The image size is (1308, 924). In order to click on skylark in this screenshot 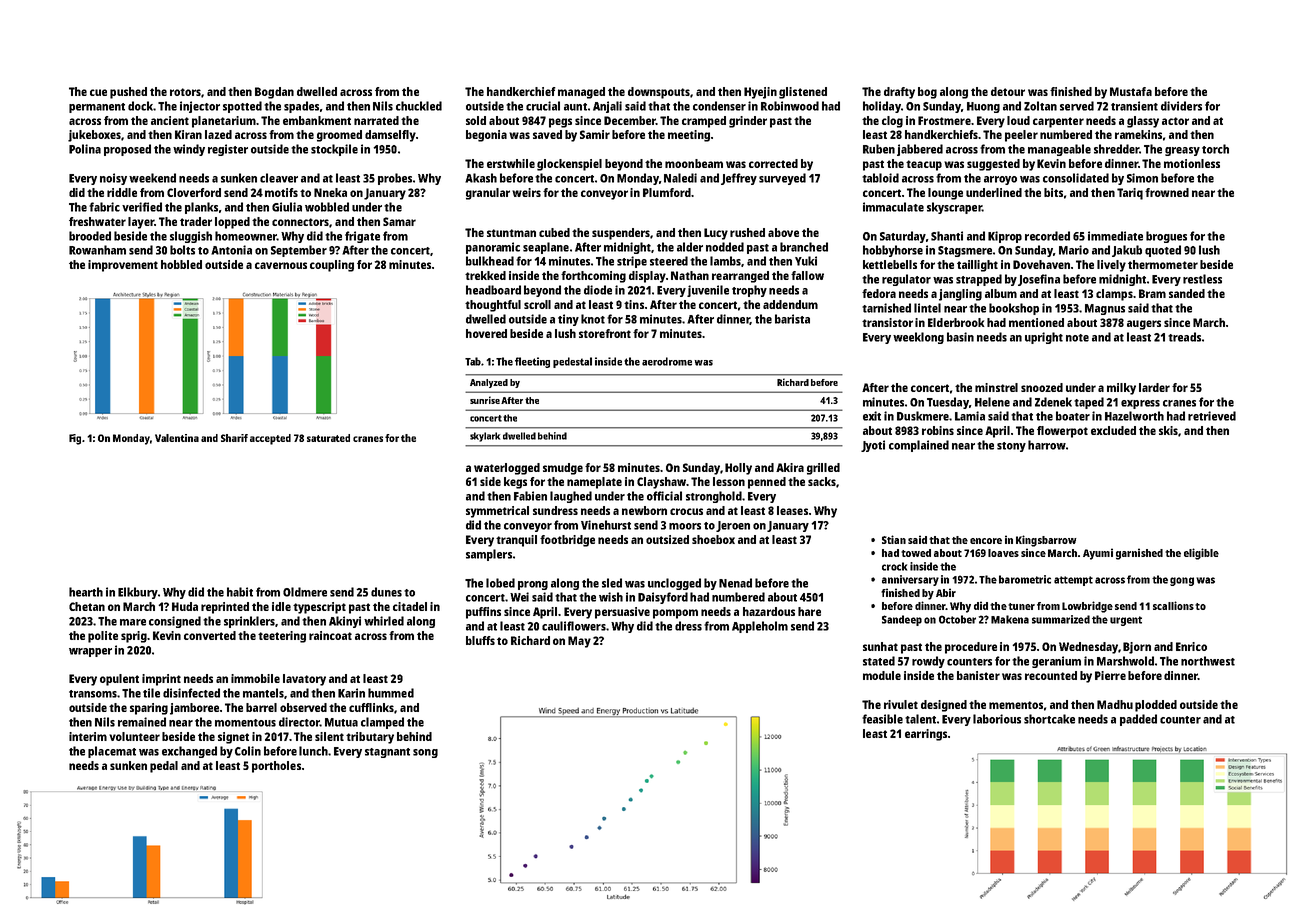, I will do `click(485, 437)`.
